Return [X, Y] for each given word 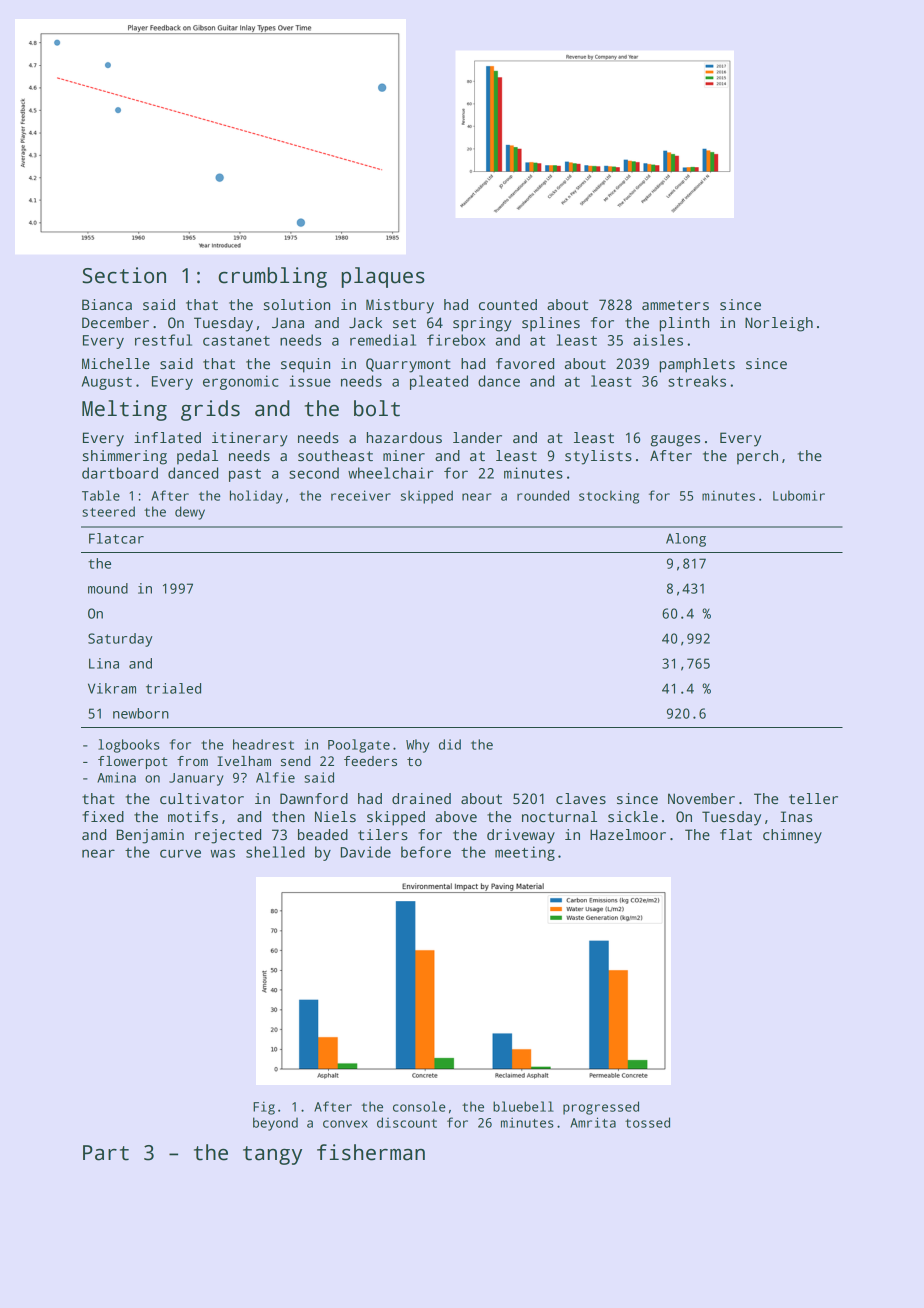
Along [686, 540]
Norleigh [779, 324]
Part [106, 1153]
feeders [370, 761]
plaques [383, 277]
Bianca [107, 304]
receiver [361, 495]
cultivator [202, 798]
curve [180, 853]
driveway [521, 836]
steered [108, 511]
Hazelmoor [628, 834]
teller [813, 798]
